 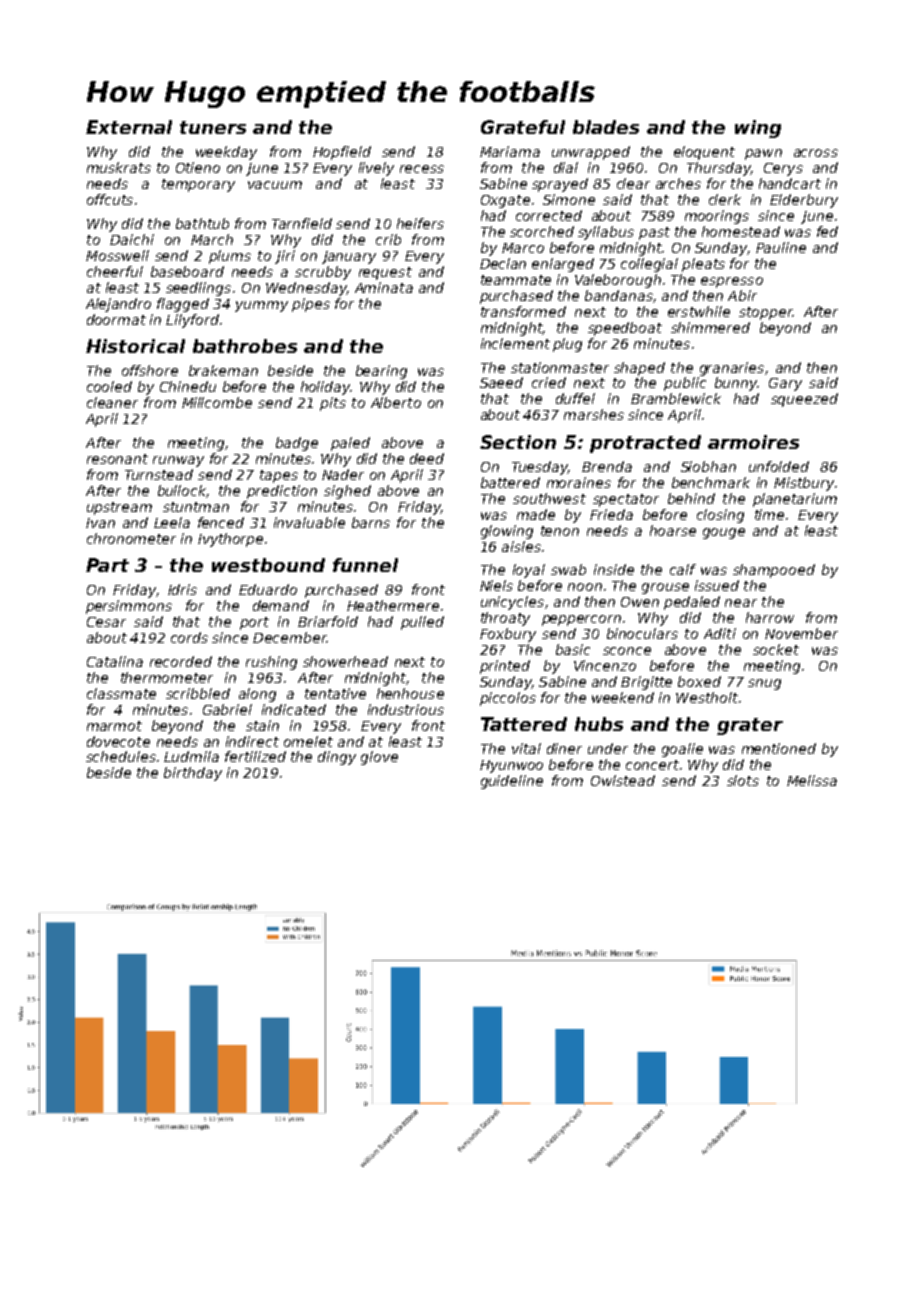 I want to click on sprayed, so click(x=560, y=185).
